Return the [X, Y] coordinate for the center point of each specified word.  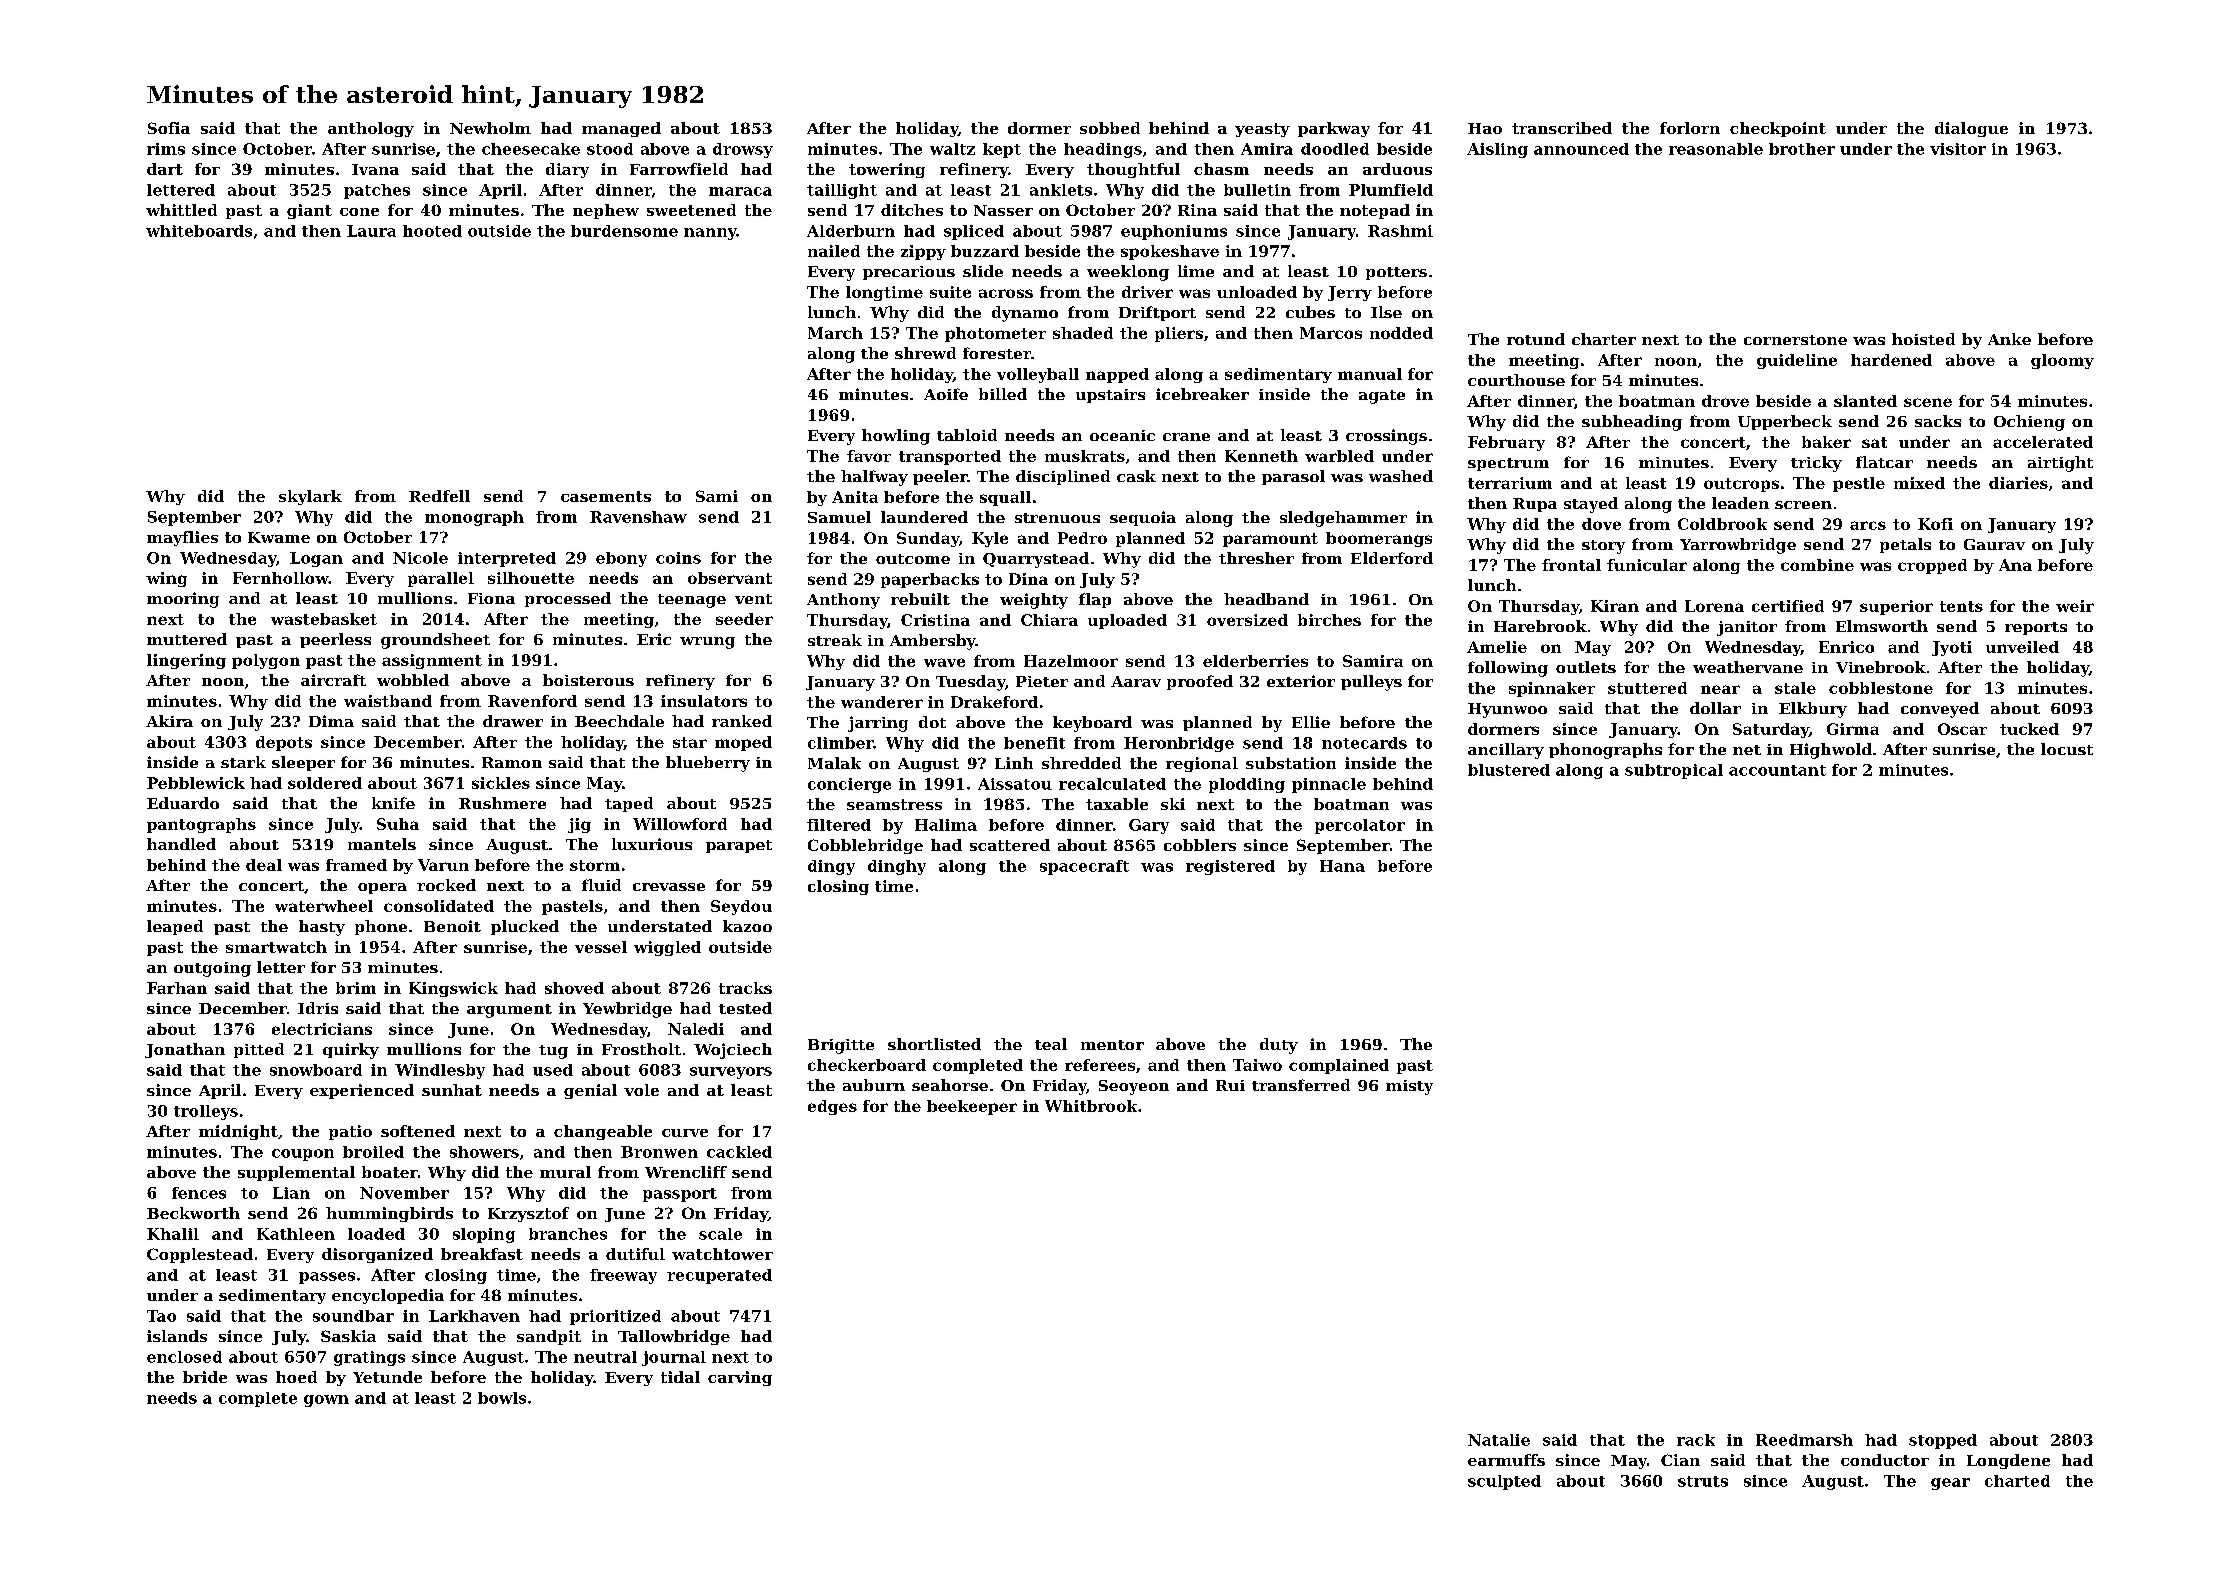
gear [1950, 1484]
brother [1802, 149]
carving [740, 1378]
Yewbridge [627, 1010]
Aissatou [1015, 784]
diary [567, 170]
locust [2067, 749]
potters [1396, 273]
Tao [161, 1316]
